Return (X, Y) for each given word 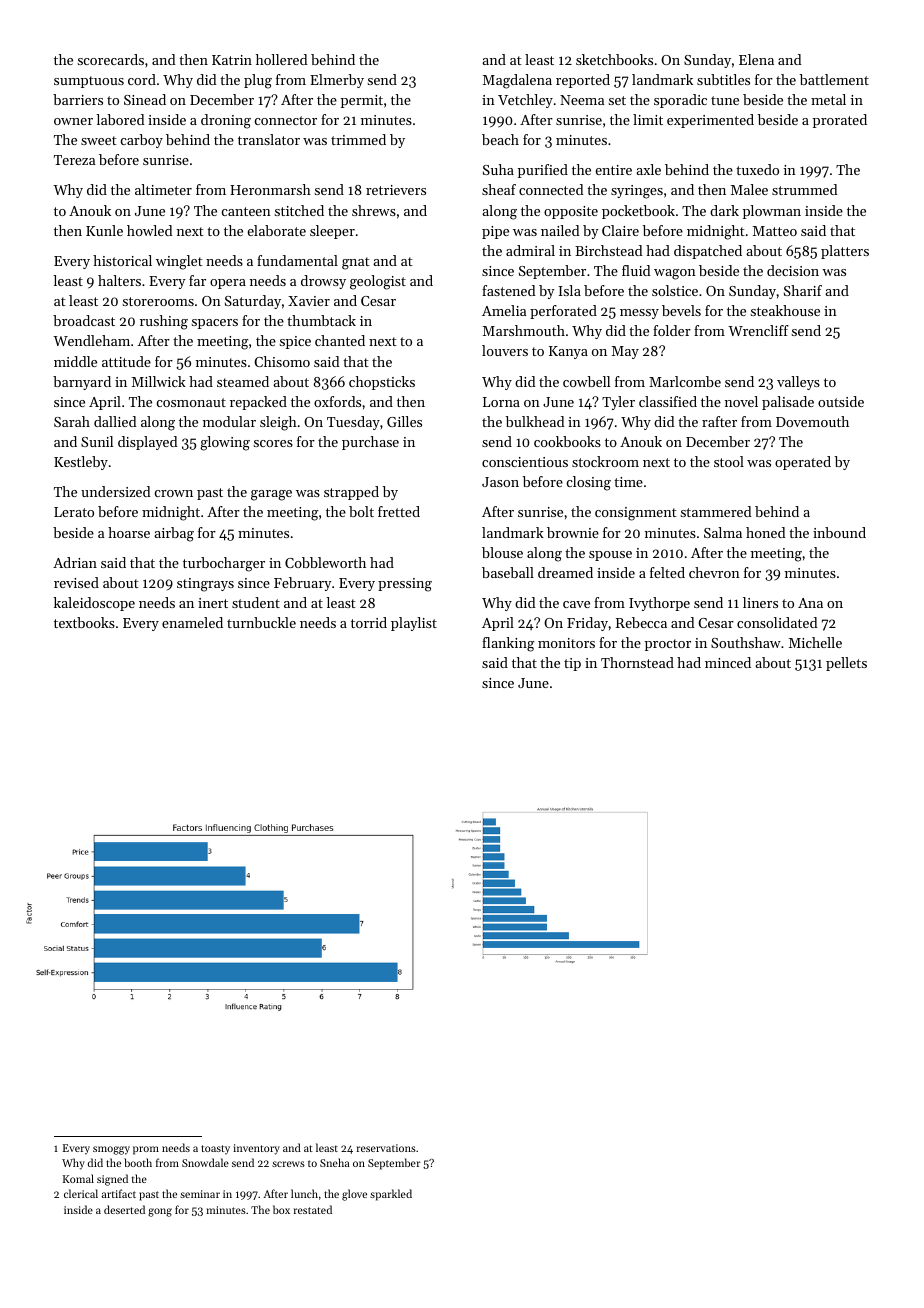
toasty (215, 1150)
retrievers (396, 190)
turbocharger (224, 564)
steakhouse (785, 310)
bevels (681, 310)
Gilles (404, 421)
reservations (386, 1148)
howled (150, 230)
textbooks (84, 622)
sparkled (391, 1195)
